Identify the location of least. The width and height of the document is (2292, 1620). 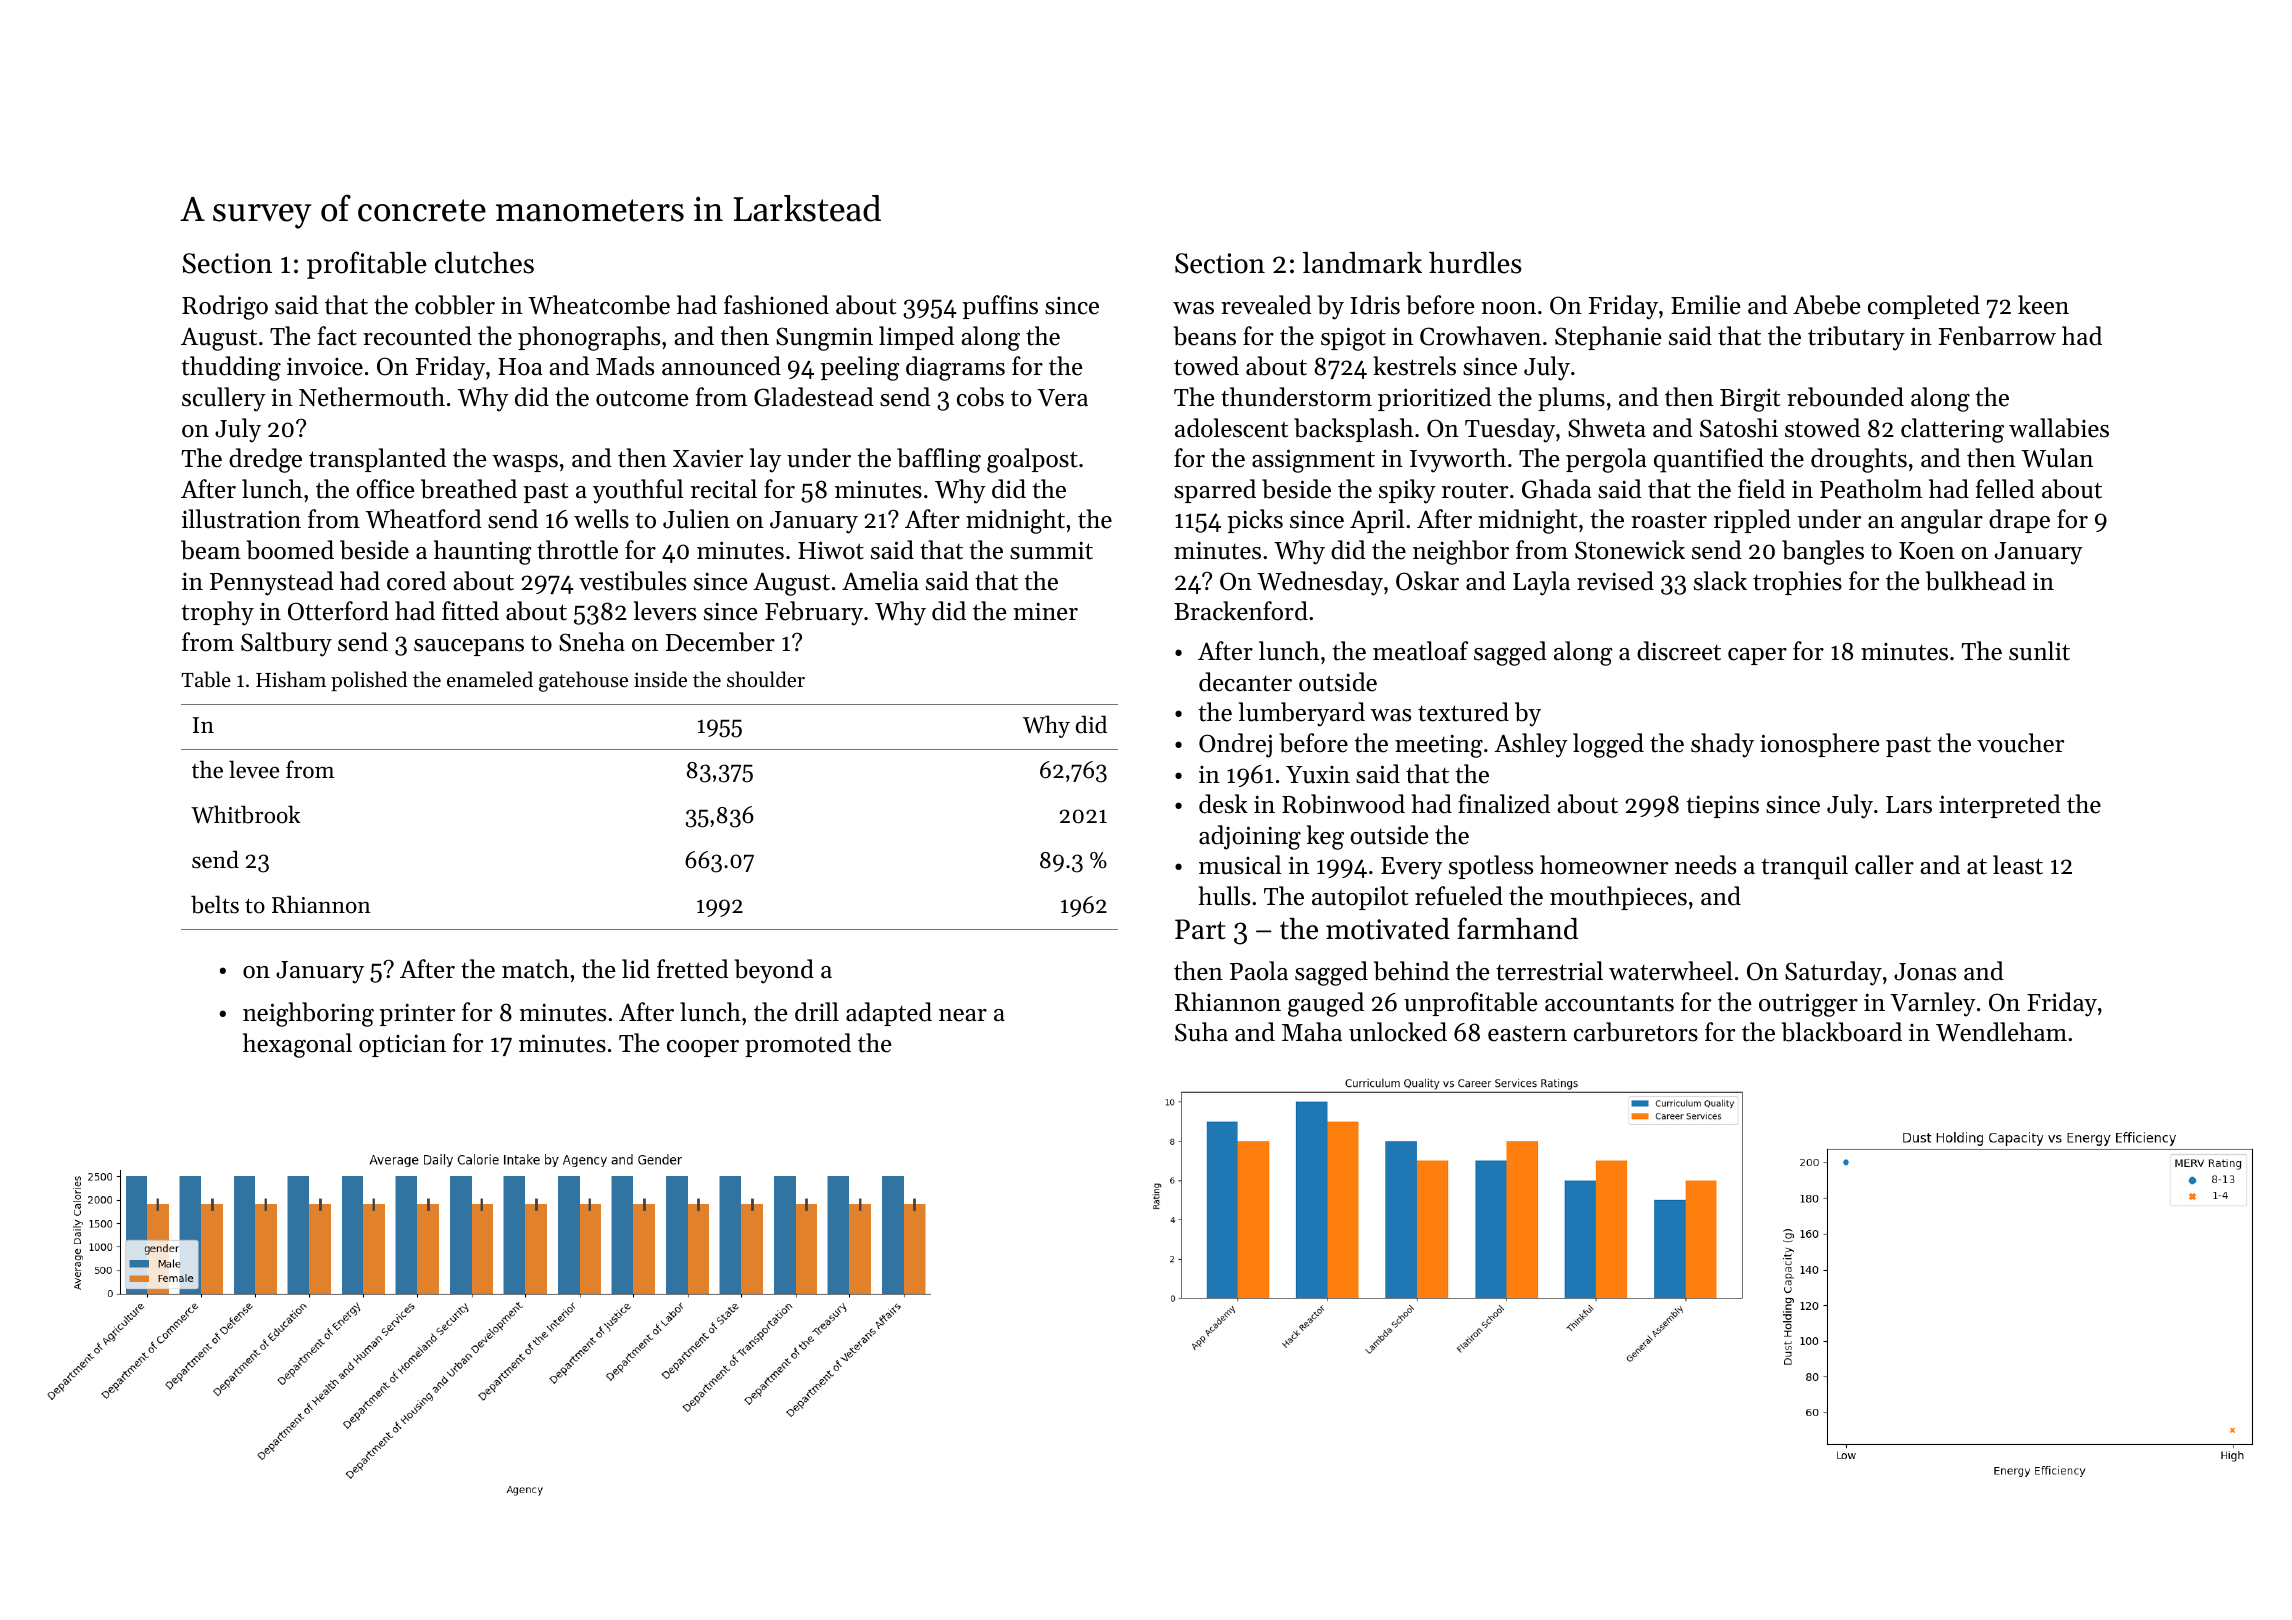
(2018, 865).
